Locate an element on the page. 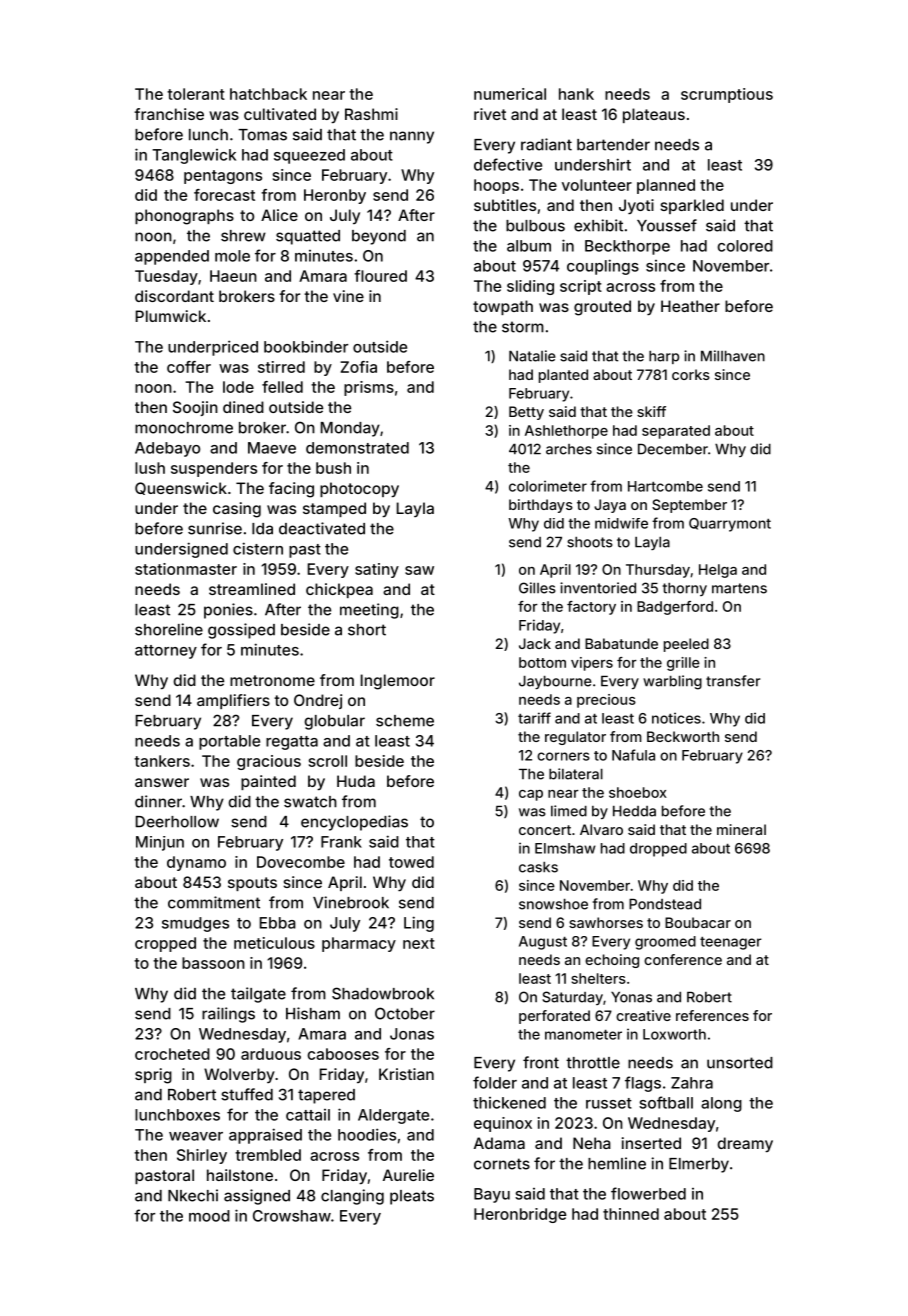 This page has height=1316, width=908. numerical is located at coordinates (510, 94).
